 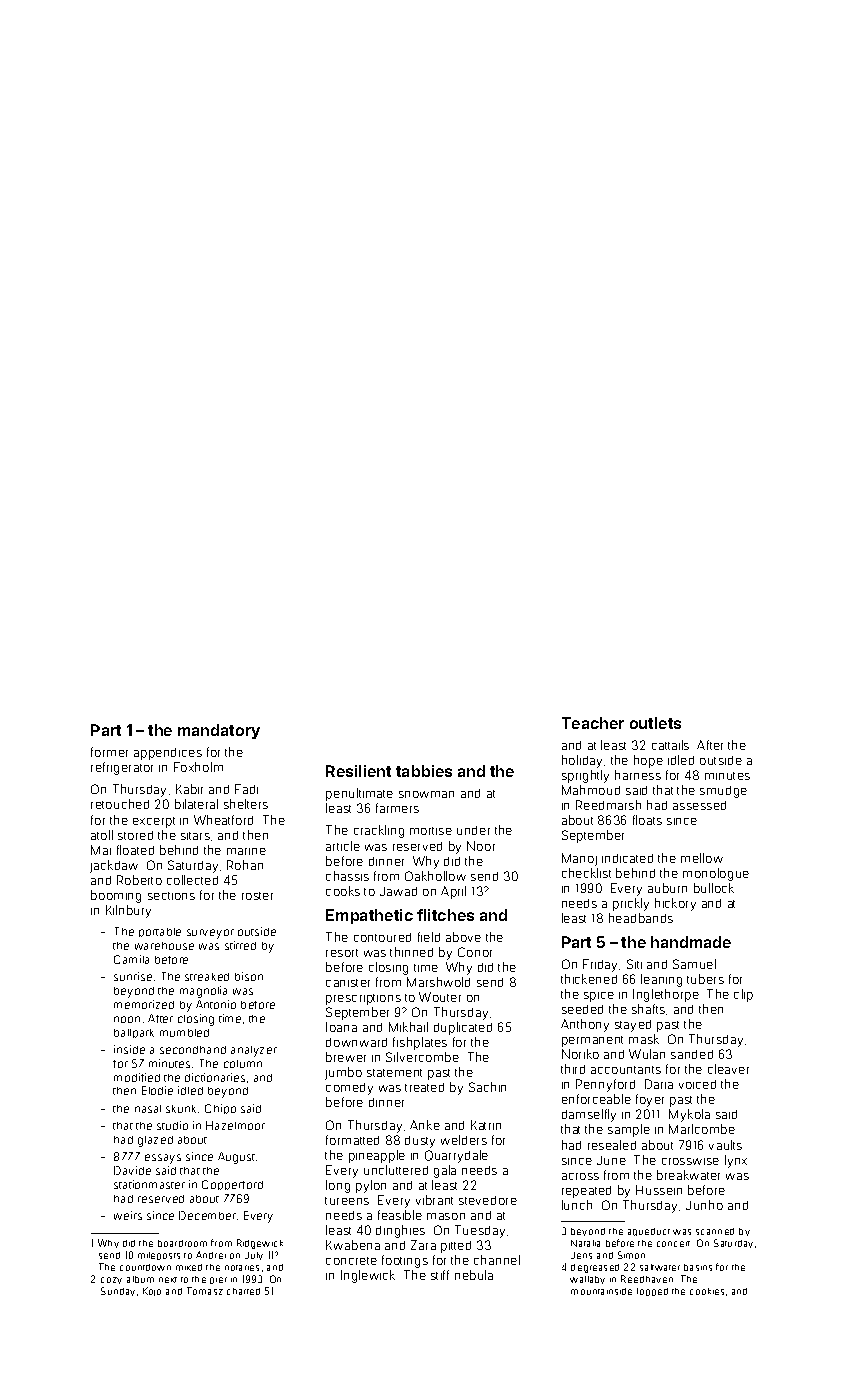 I want to click on bison, so click(x=249, y=976).
